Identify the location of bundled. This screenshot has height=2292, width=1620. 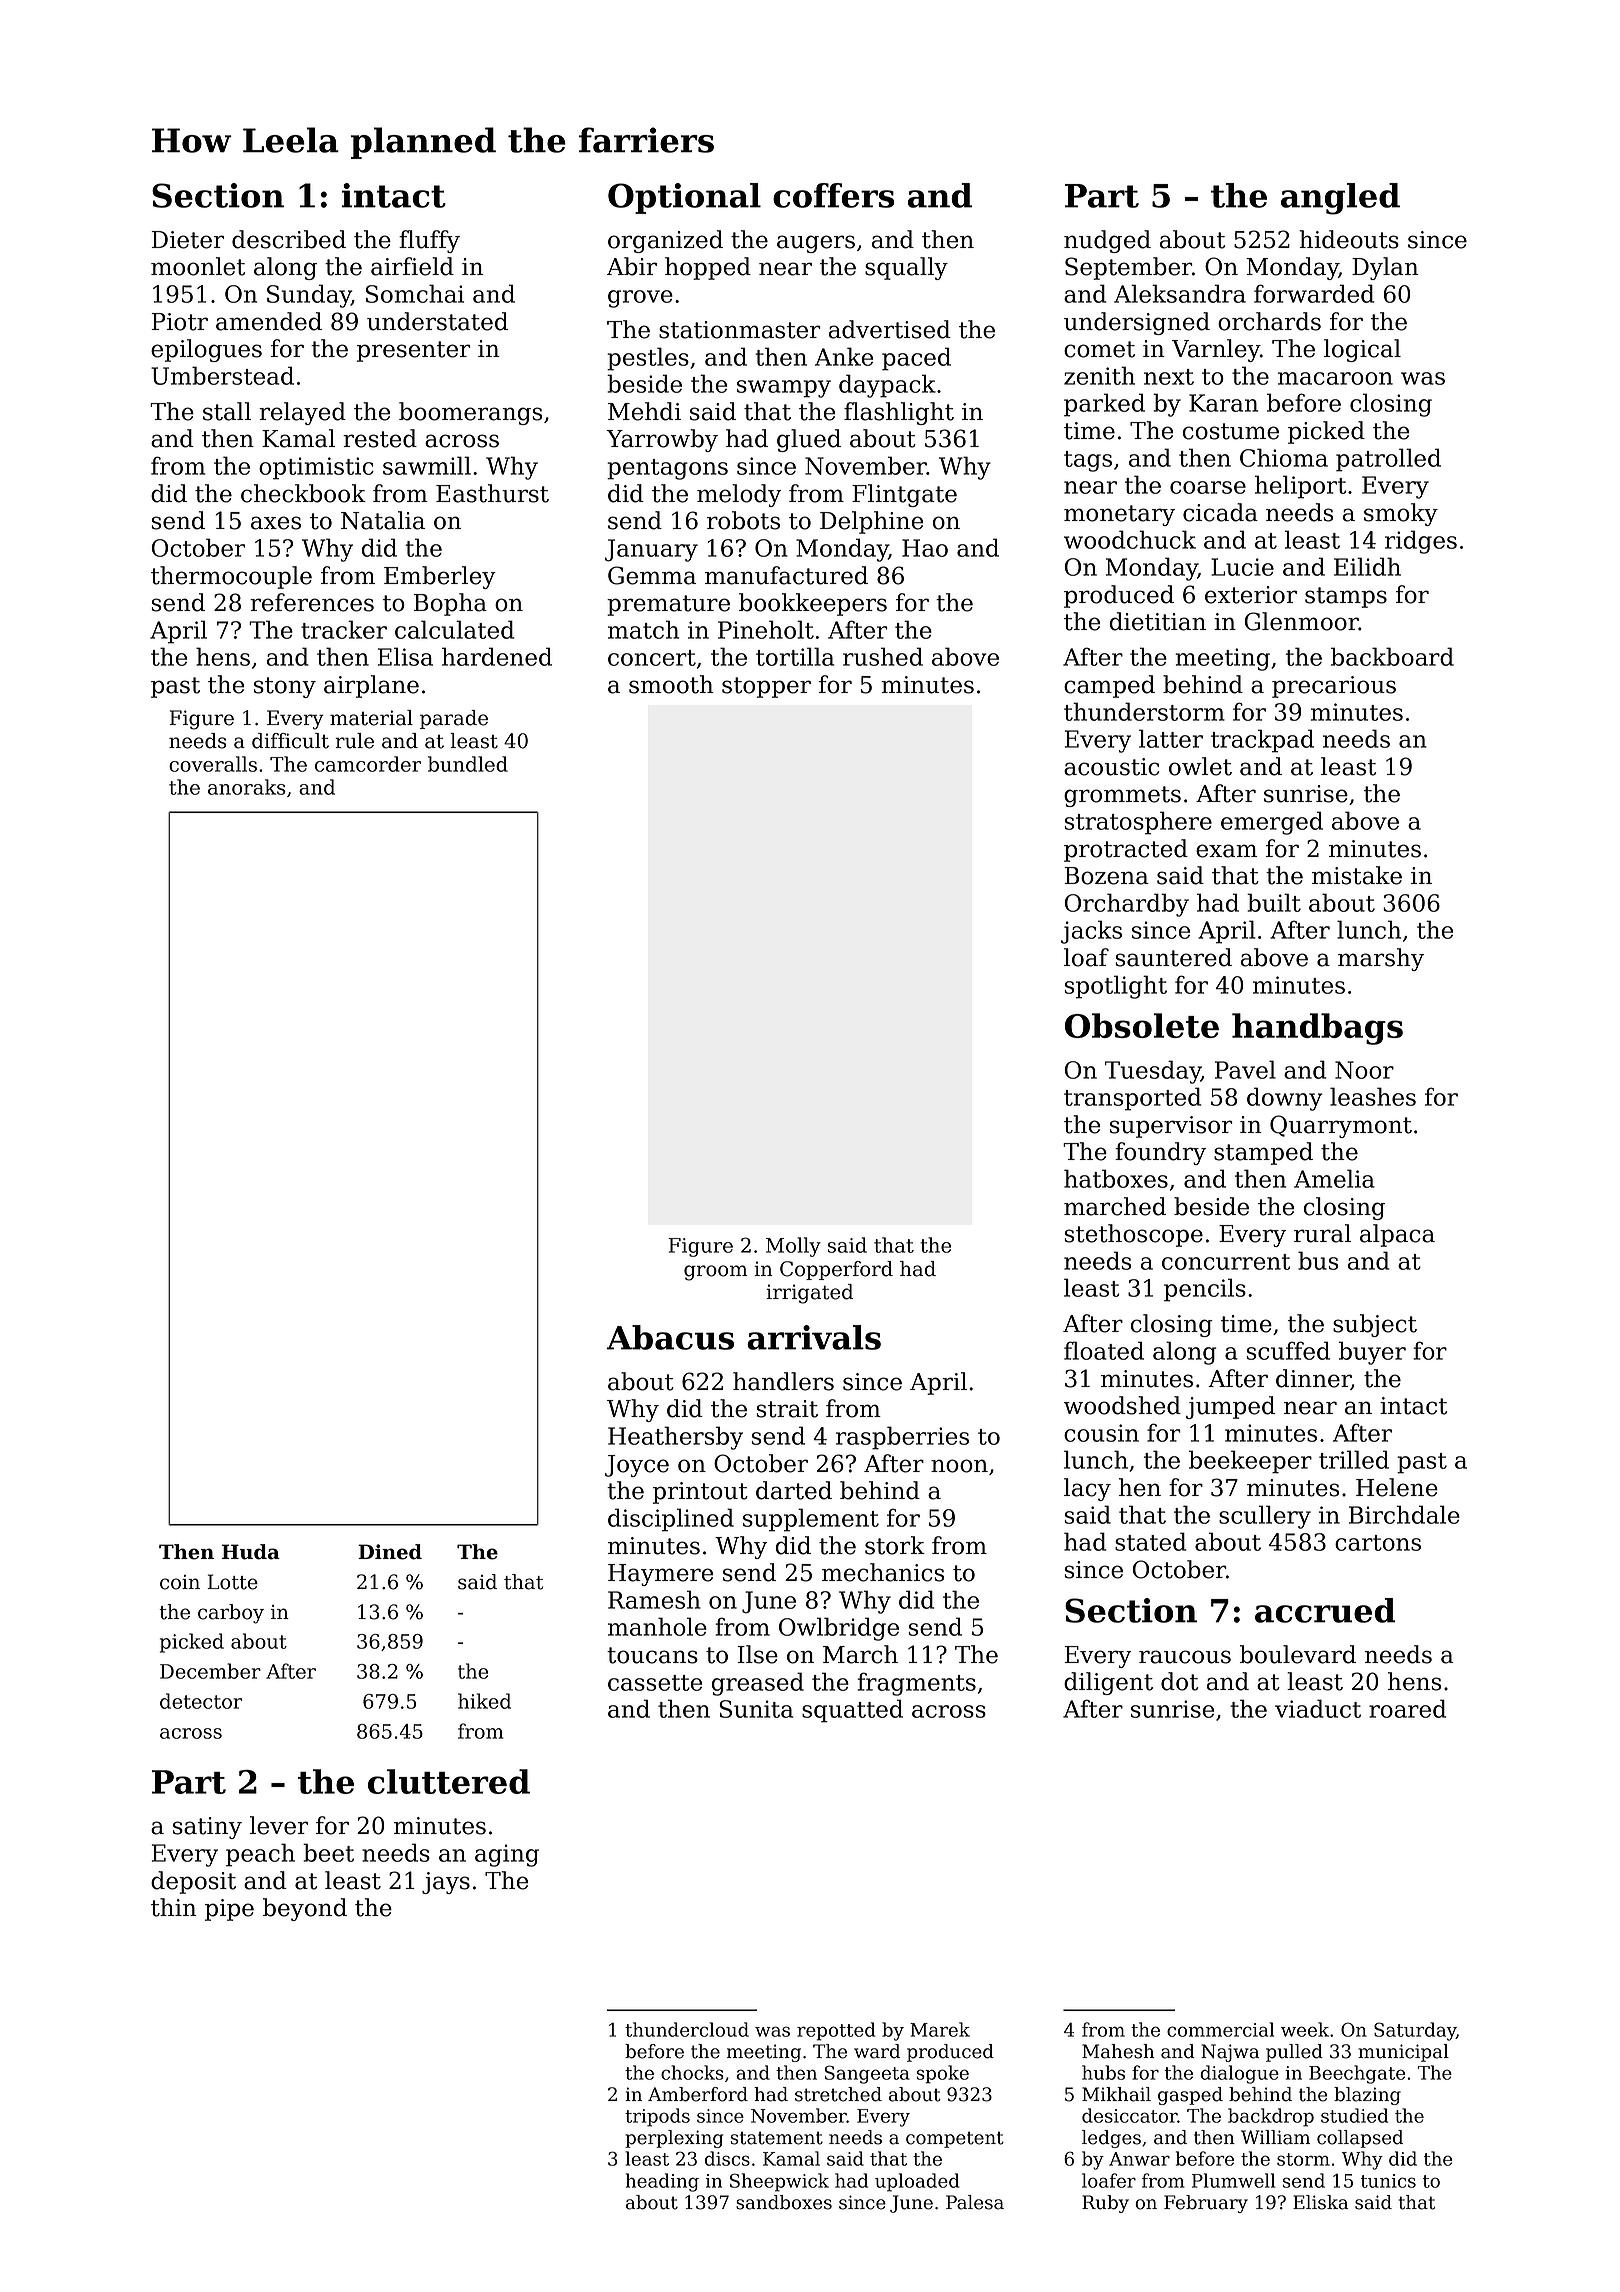
(468, 764).
